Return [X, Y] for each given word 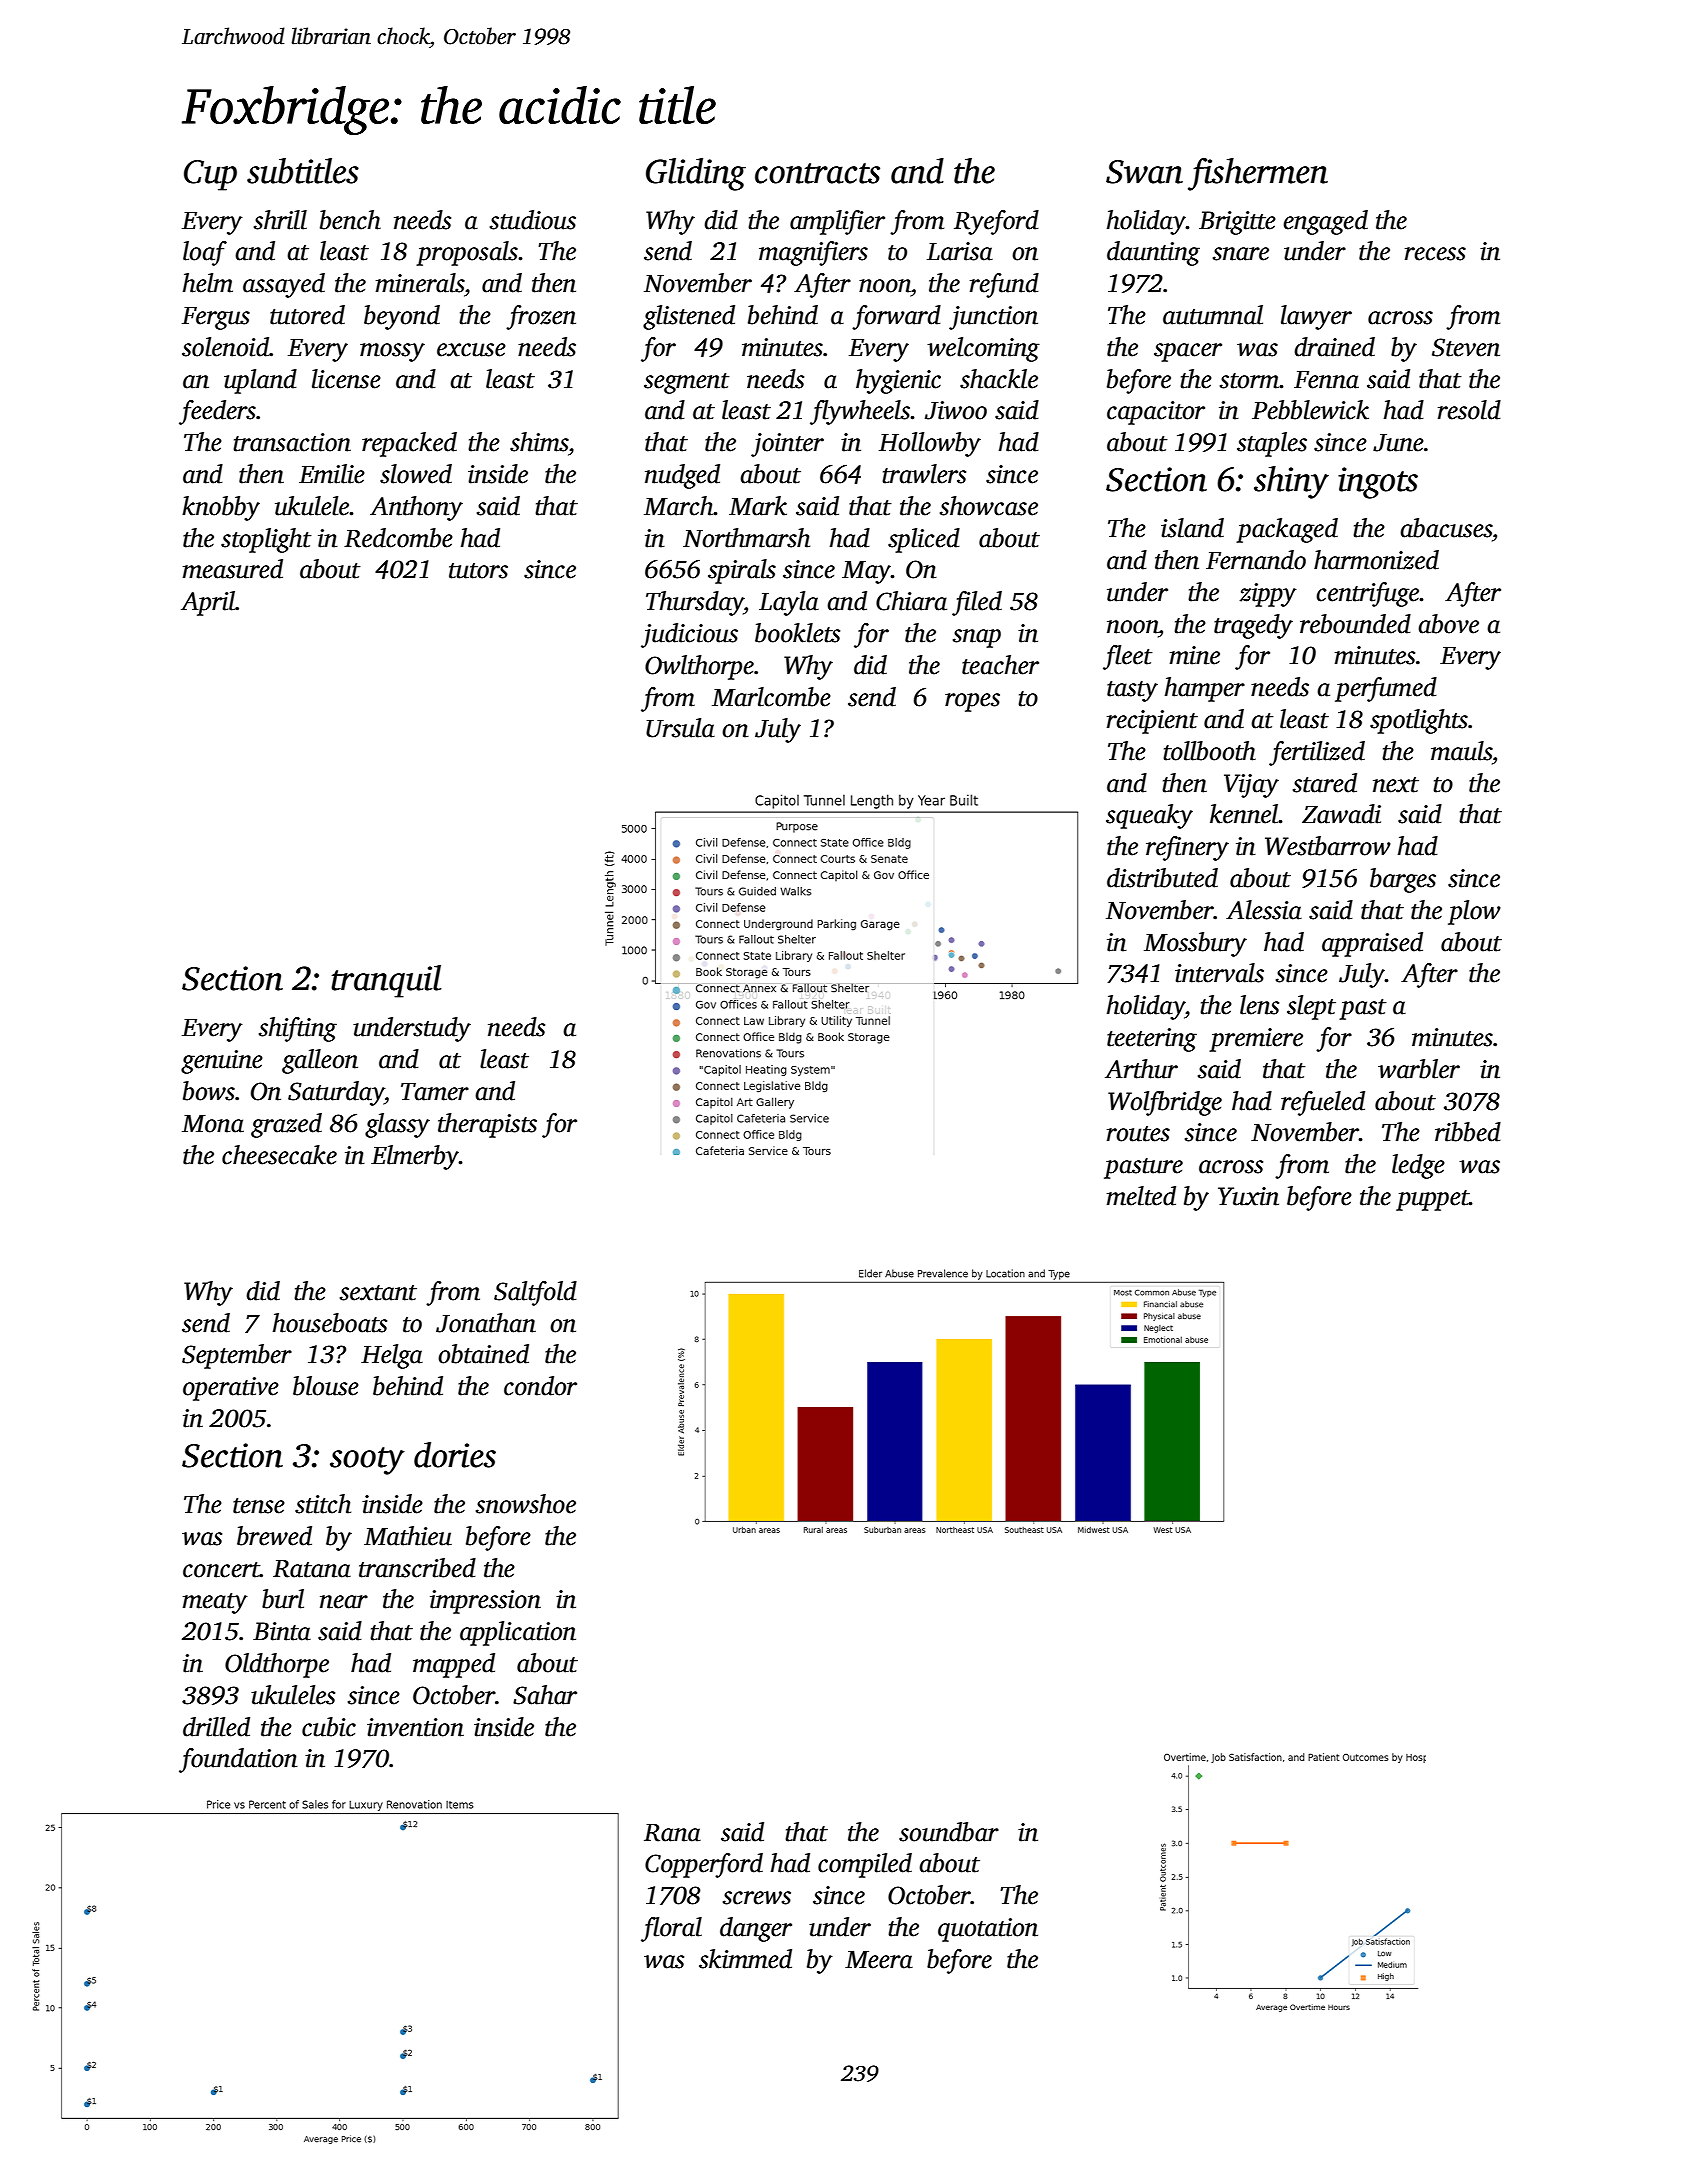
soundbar [949, 1832]
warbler [1419, 1069]
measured [233, 569]
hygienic [898, 381]
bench [350, 220]
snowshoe [526, 1504]
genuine [222, 1062]
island [1192, 528]
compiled [865, 1865]
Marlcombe [771, 697]
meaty [215, 1603]
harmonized [1376, 560]
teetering [1152, 1040]
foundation [238, 1760]
